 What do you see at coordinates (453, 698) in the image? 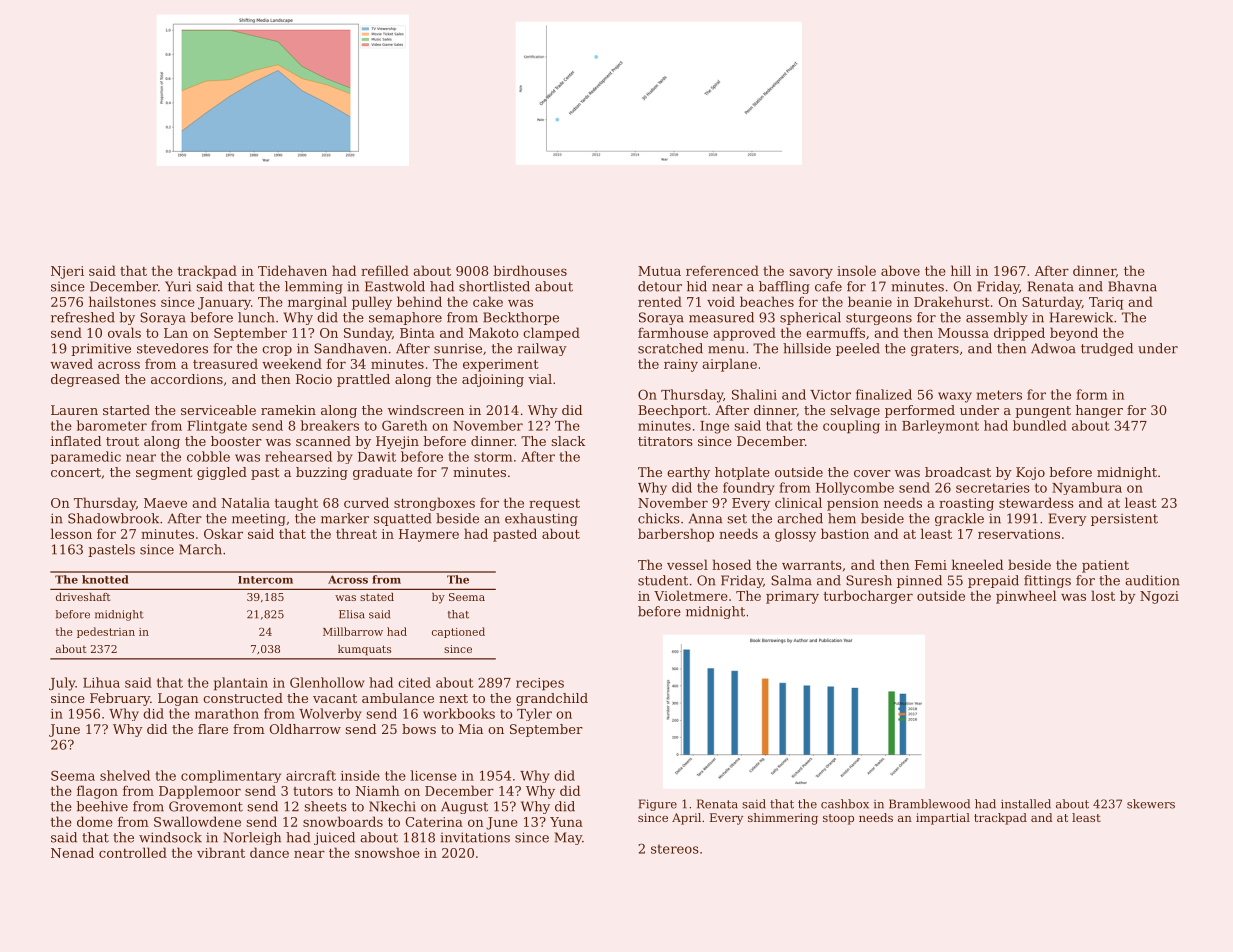
I see `next` at bounding box center [453, 698].
